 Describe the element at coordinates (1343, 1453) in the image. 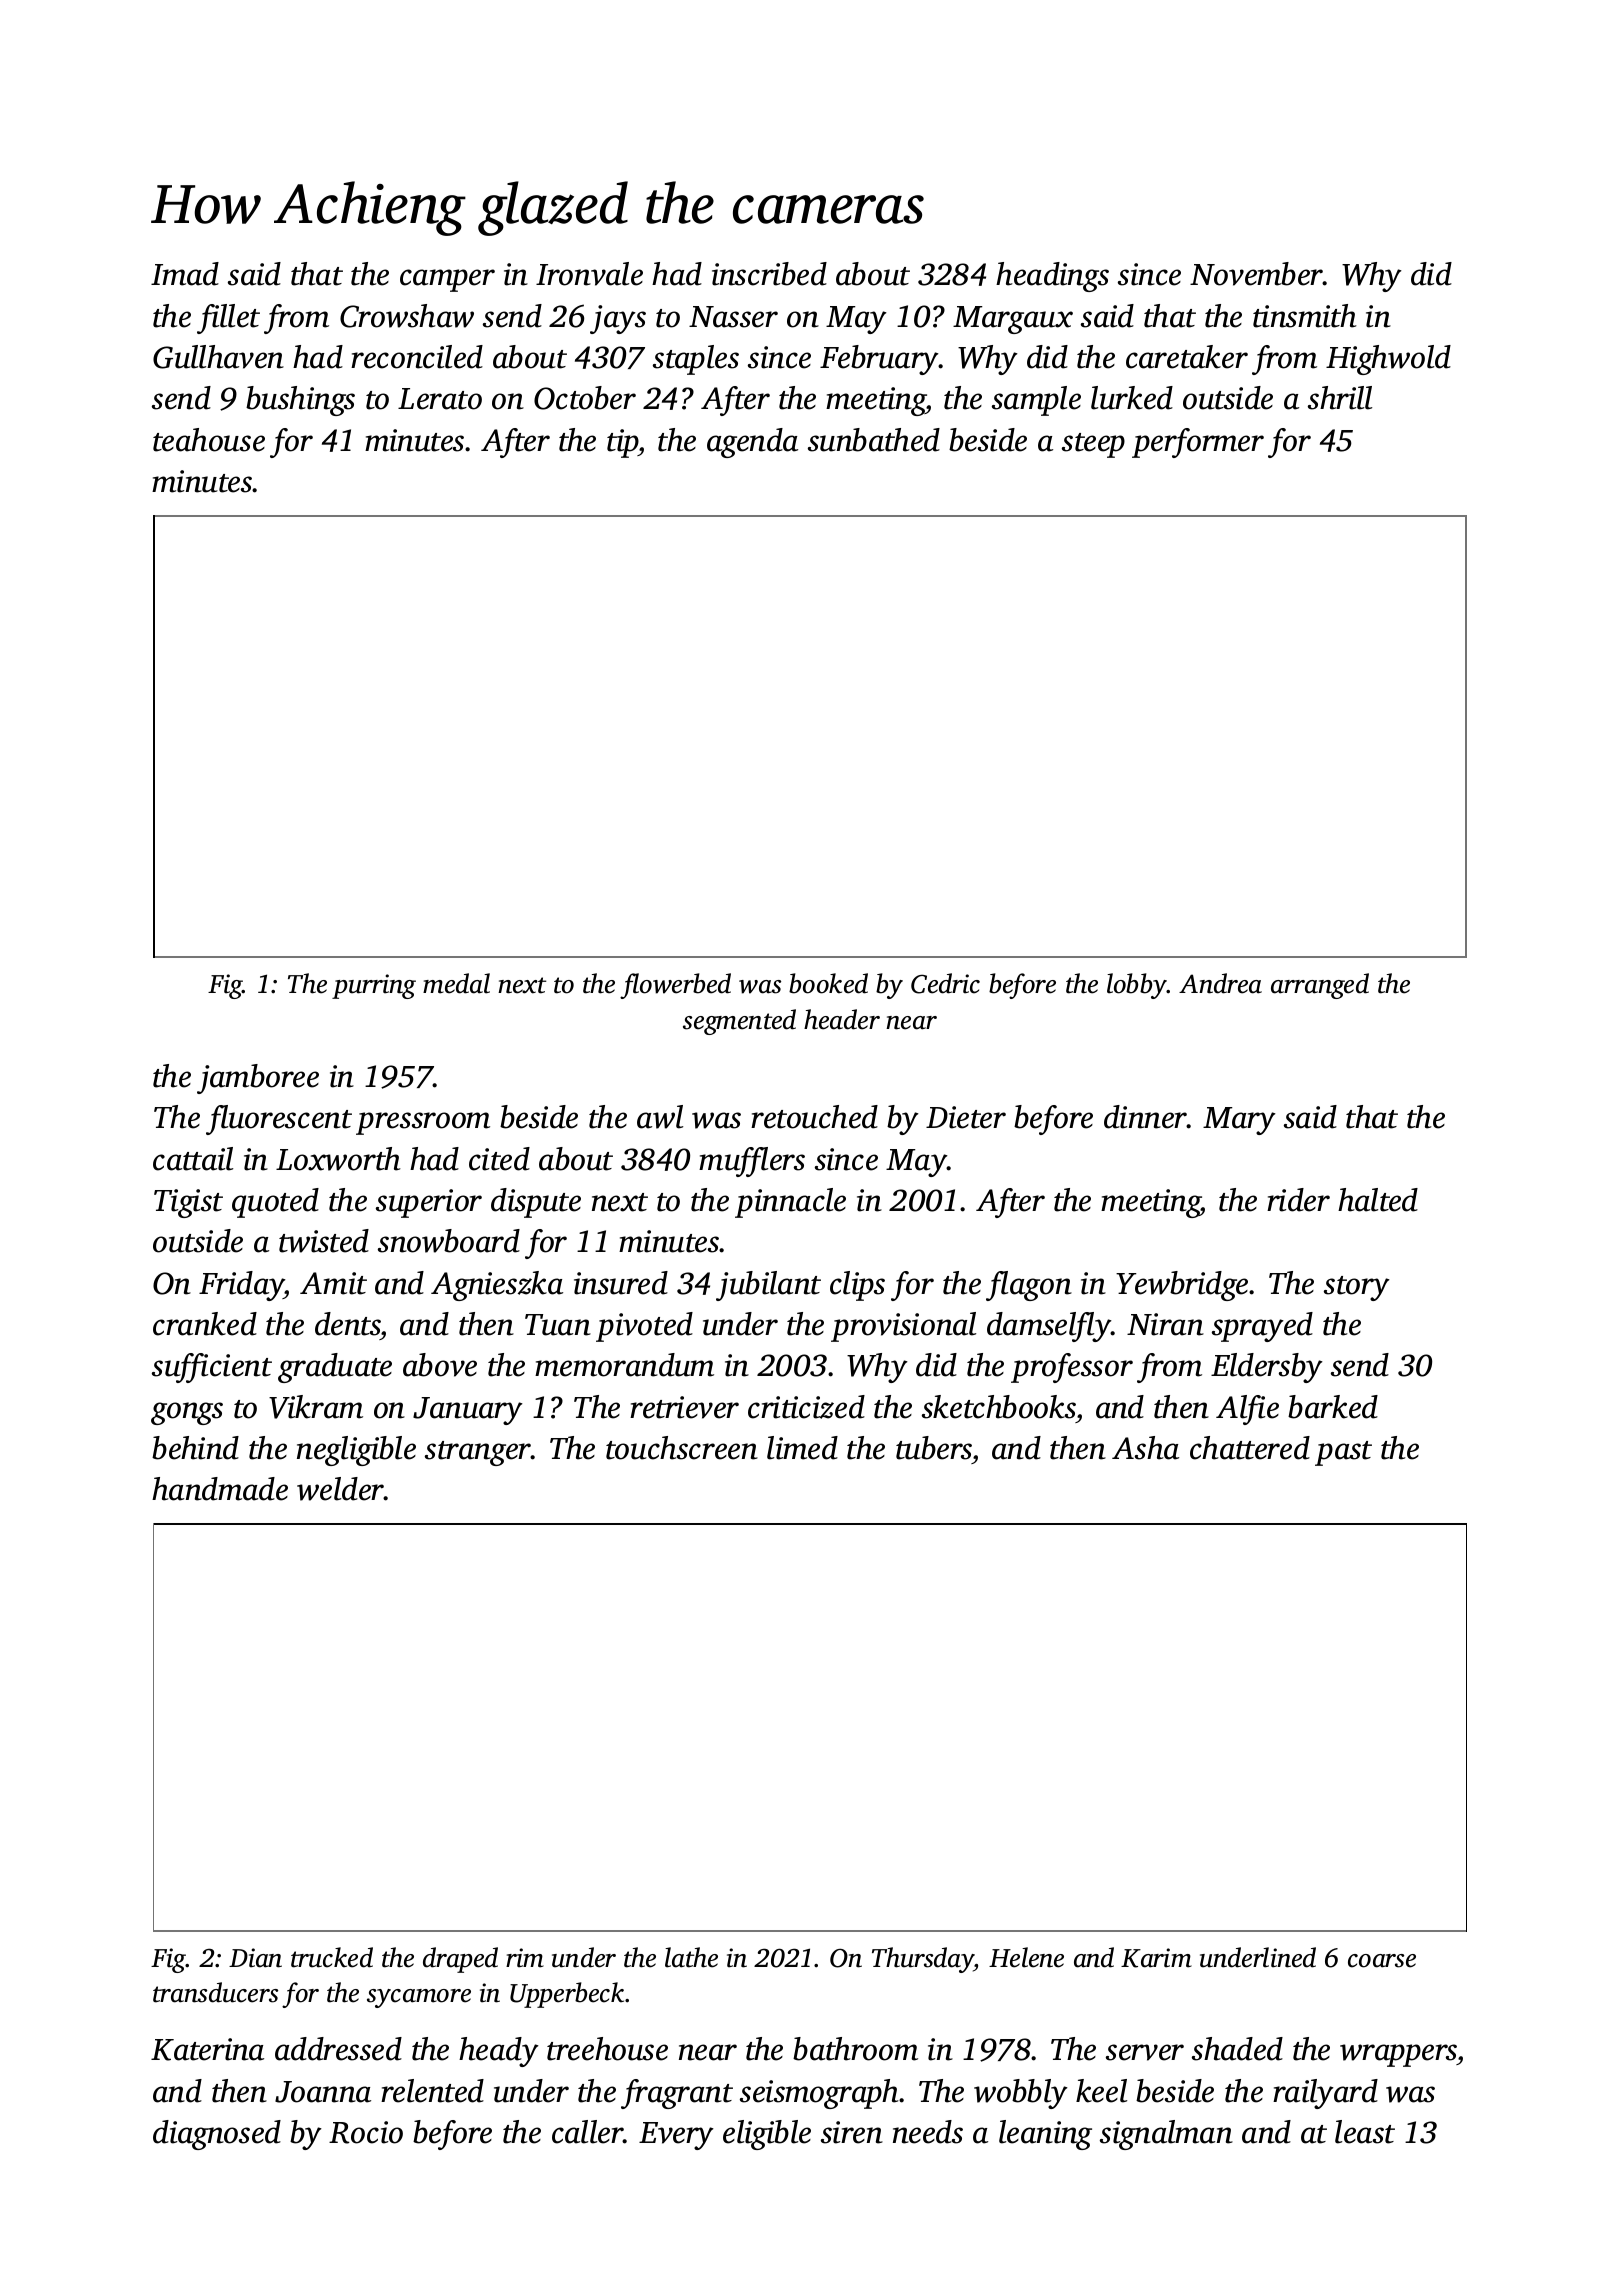

I see `past` at that location.
